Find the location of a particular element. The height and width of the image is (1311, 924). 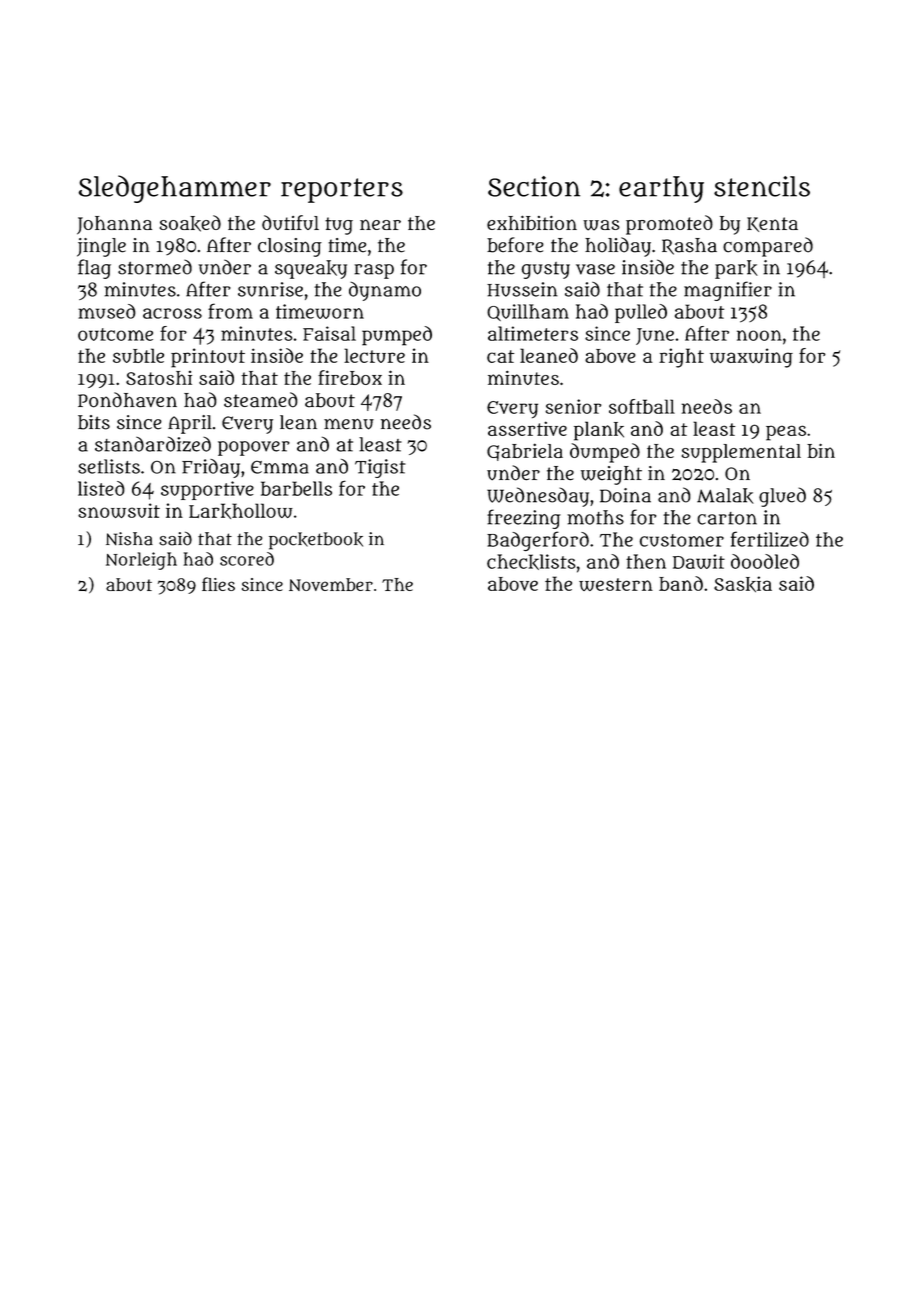

stencils is located at coordinates (762, 186).
